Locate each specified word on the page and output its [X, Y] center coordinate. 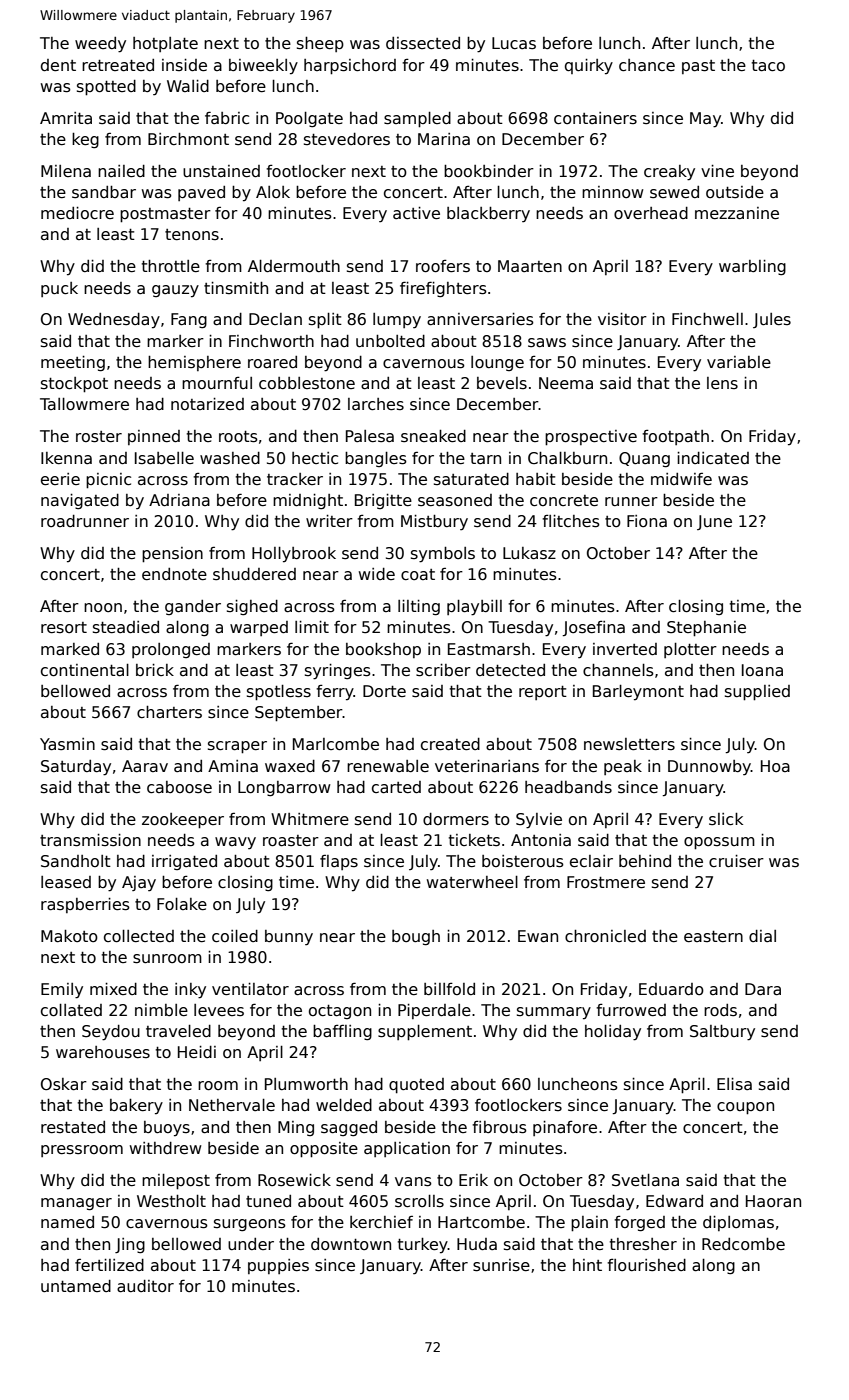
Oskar [64, 1084]
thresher [643, 1244]
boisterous [523, 861]
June [714, 522]
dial [762, 936]
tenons [192, 234]
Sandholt [76, 861]
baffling [342, 1032]
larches [376, 404]
